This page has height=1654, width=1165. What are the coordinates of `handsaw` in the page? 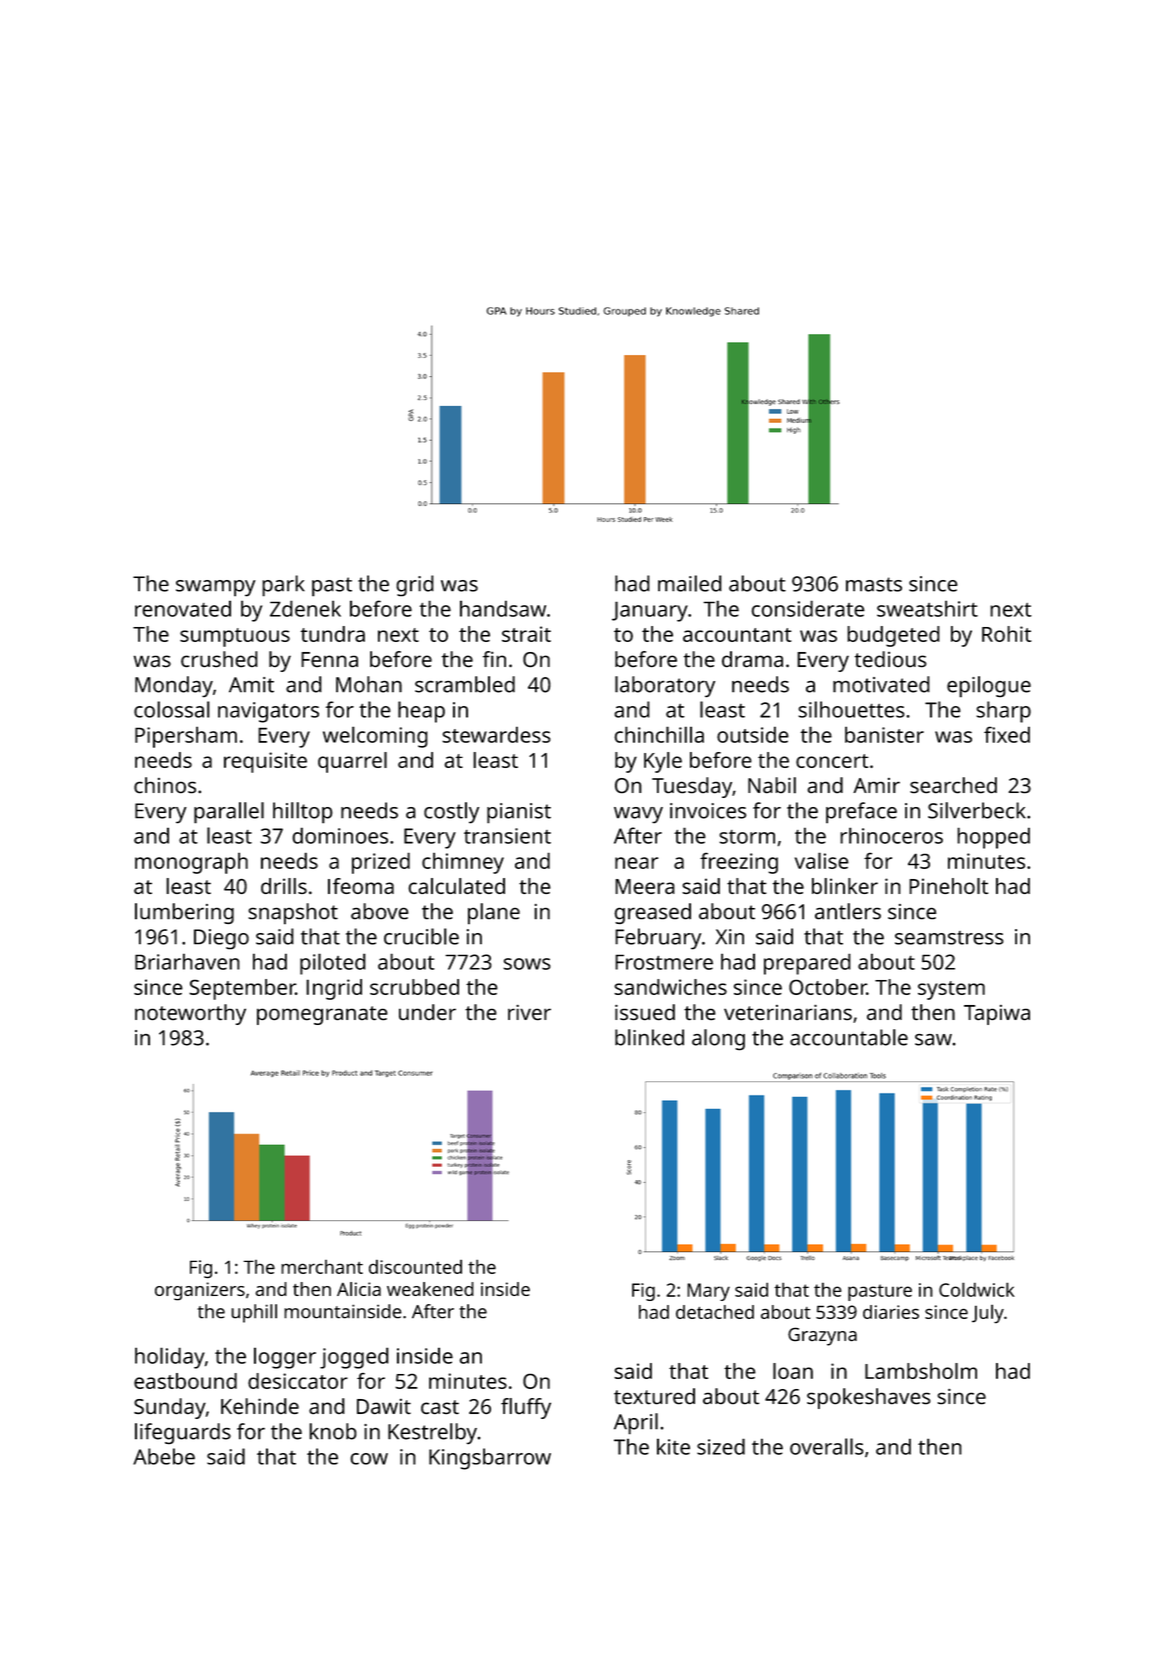 It's located at (503, 608).
